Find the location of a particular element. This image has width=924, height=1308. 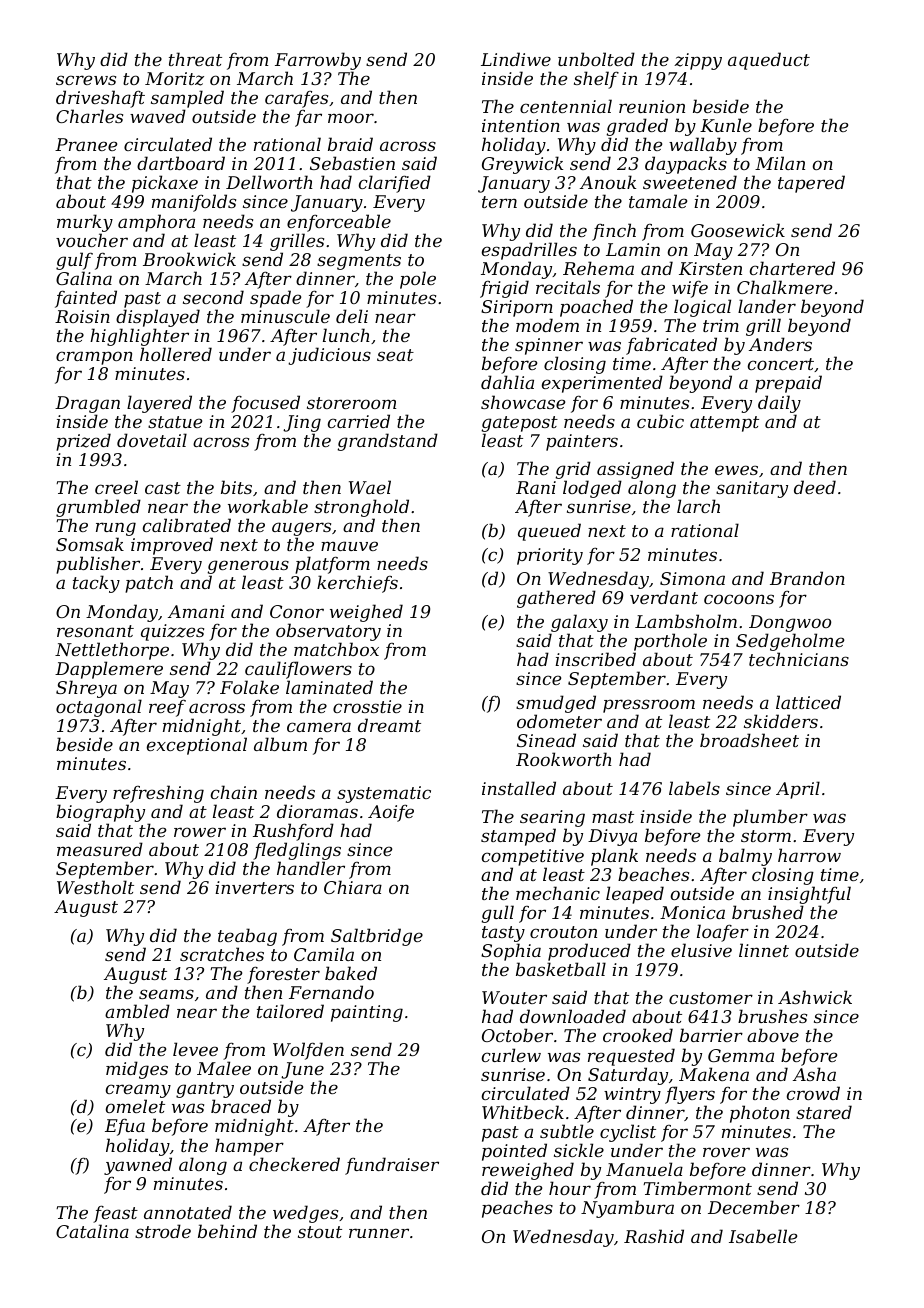

ewes is located at coordinates (736, 470).
